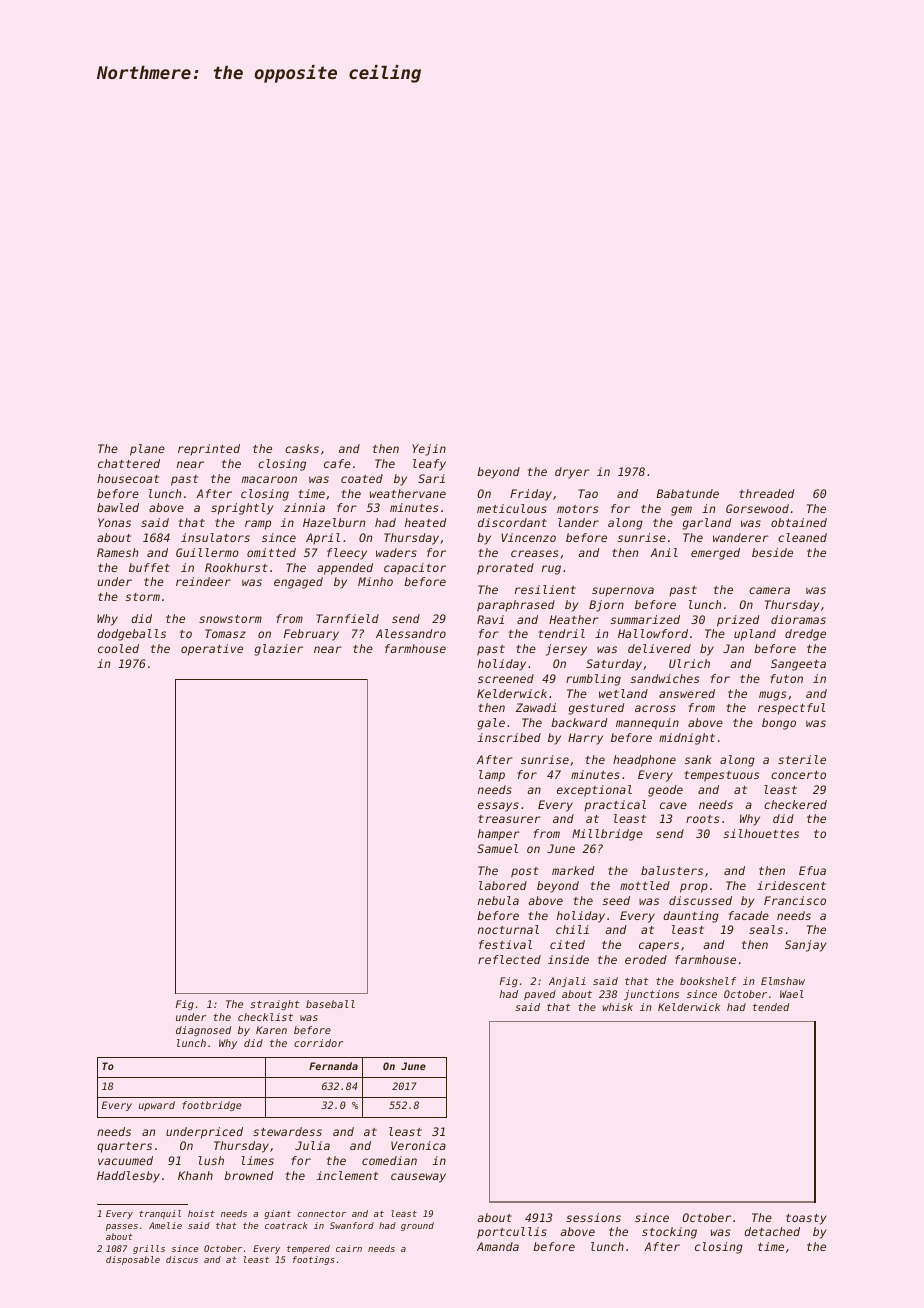 The height and width of the page is (1308, 924). I want to click on bawled, so click(118, 507).
